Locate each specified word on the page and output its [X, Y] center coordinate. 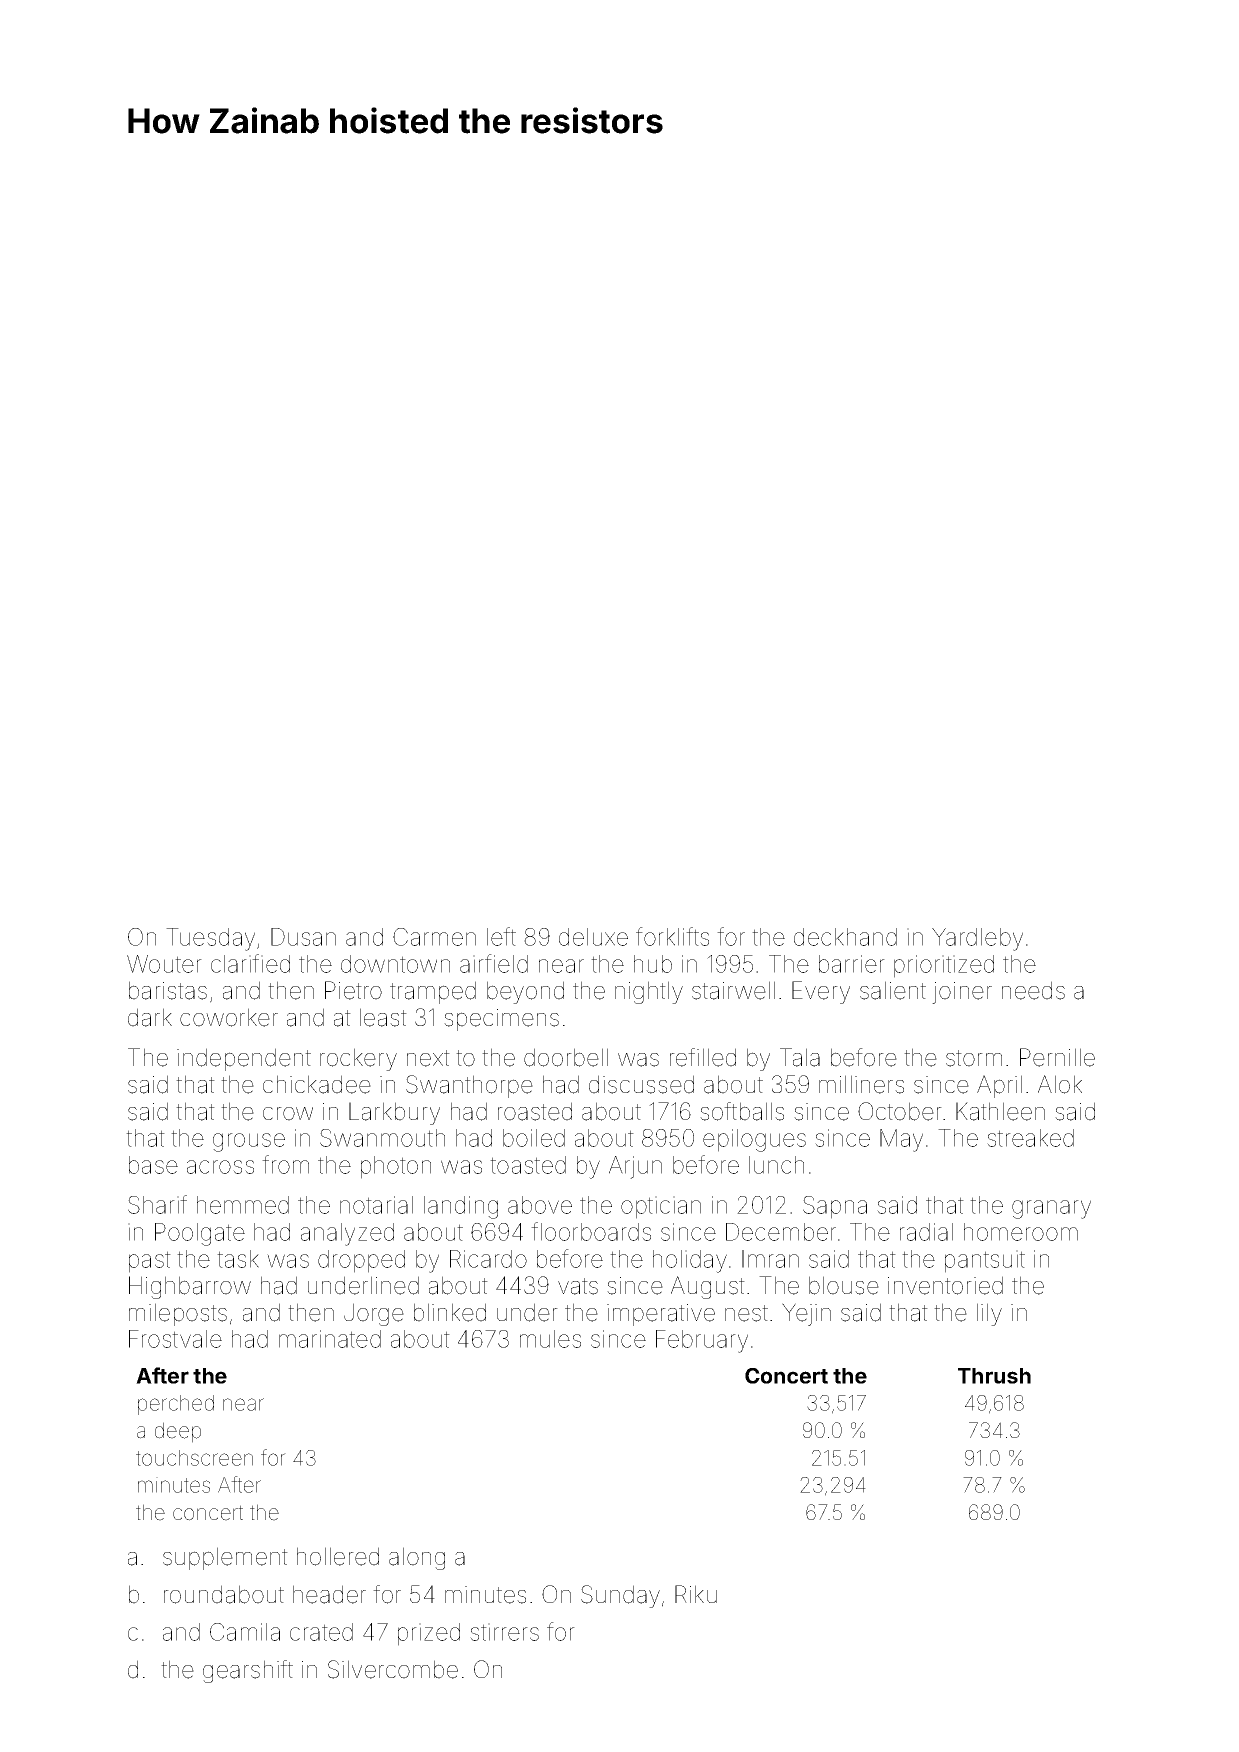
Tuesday [210, 939]
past [150, 1262]
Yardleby [977, 939]
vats [578, 1286]
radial [926, 1232]
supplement [225, 1558]
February [702, 1341]
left [501, 936]
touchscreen [194, 1458]
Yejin [806, 1314]
